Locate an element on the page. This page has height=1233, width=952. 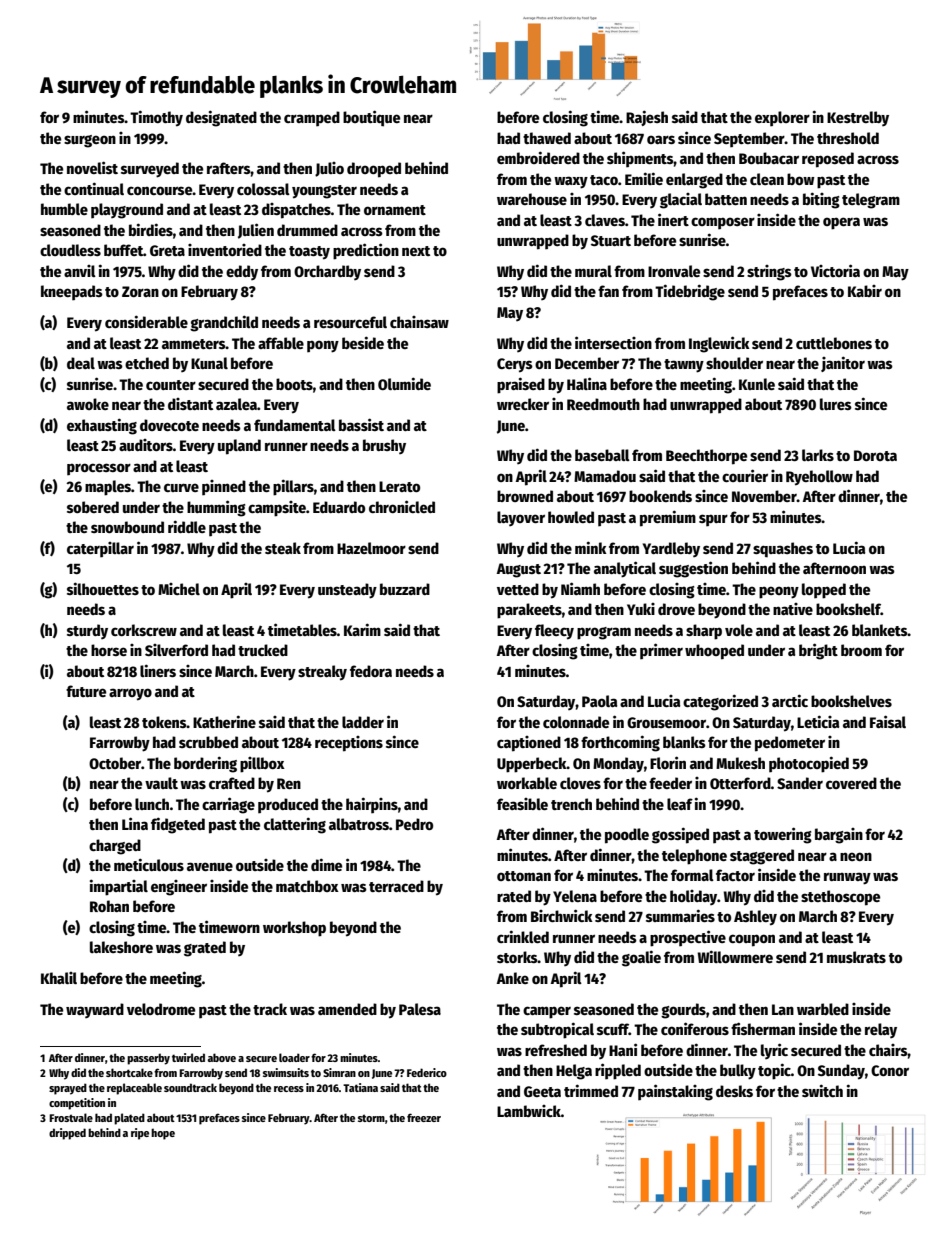
vault is located at coordinates (161, 783).
